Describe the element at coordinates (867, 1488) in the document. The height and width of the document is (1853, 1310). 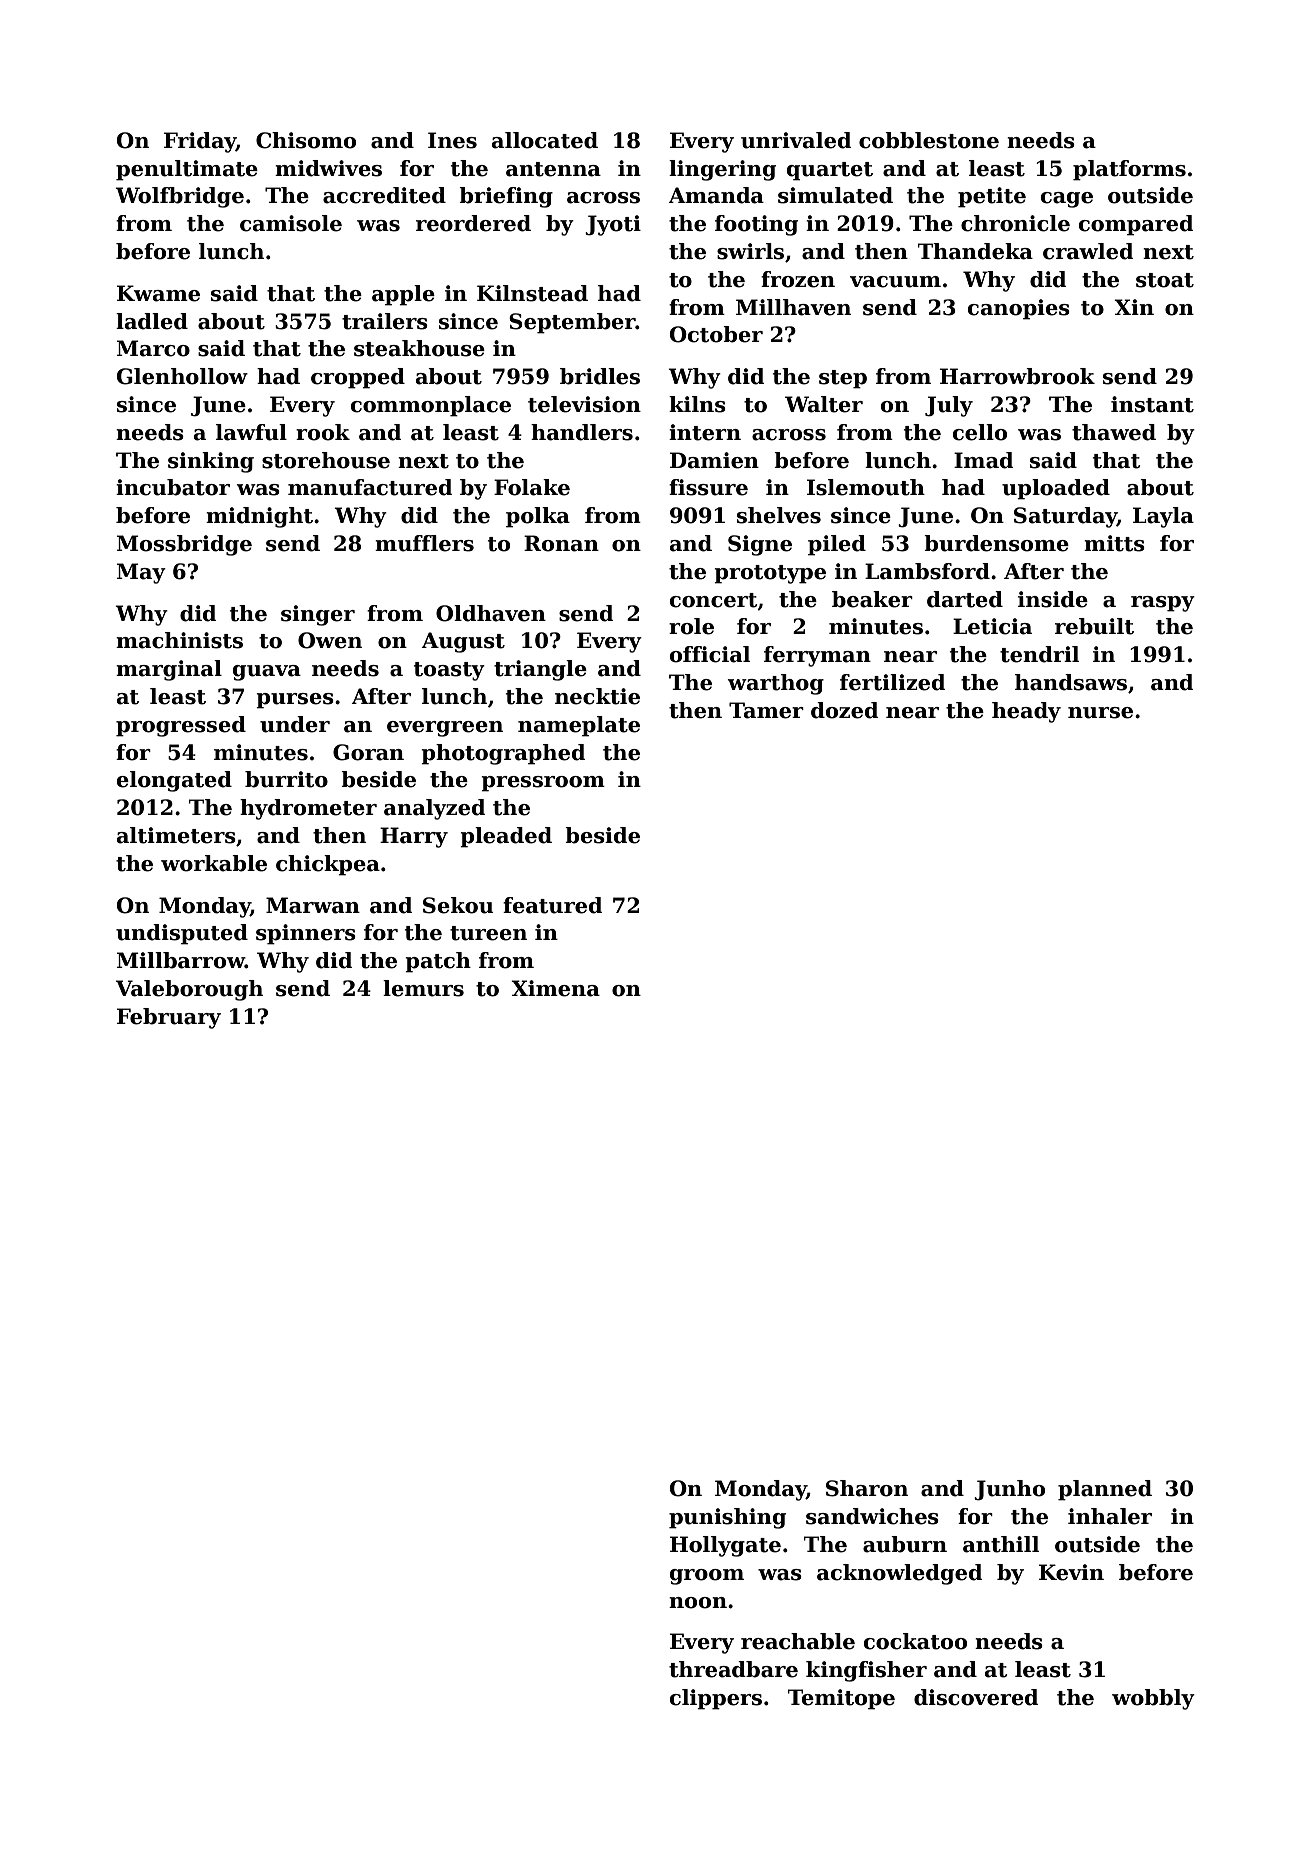
I see `Sharon` at that location.
